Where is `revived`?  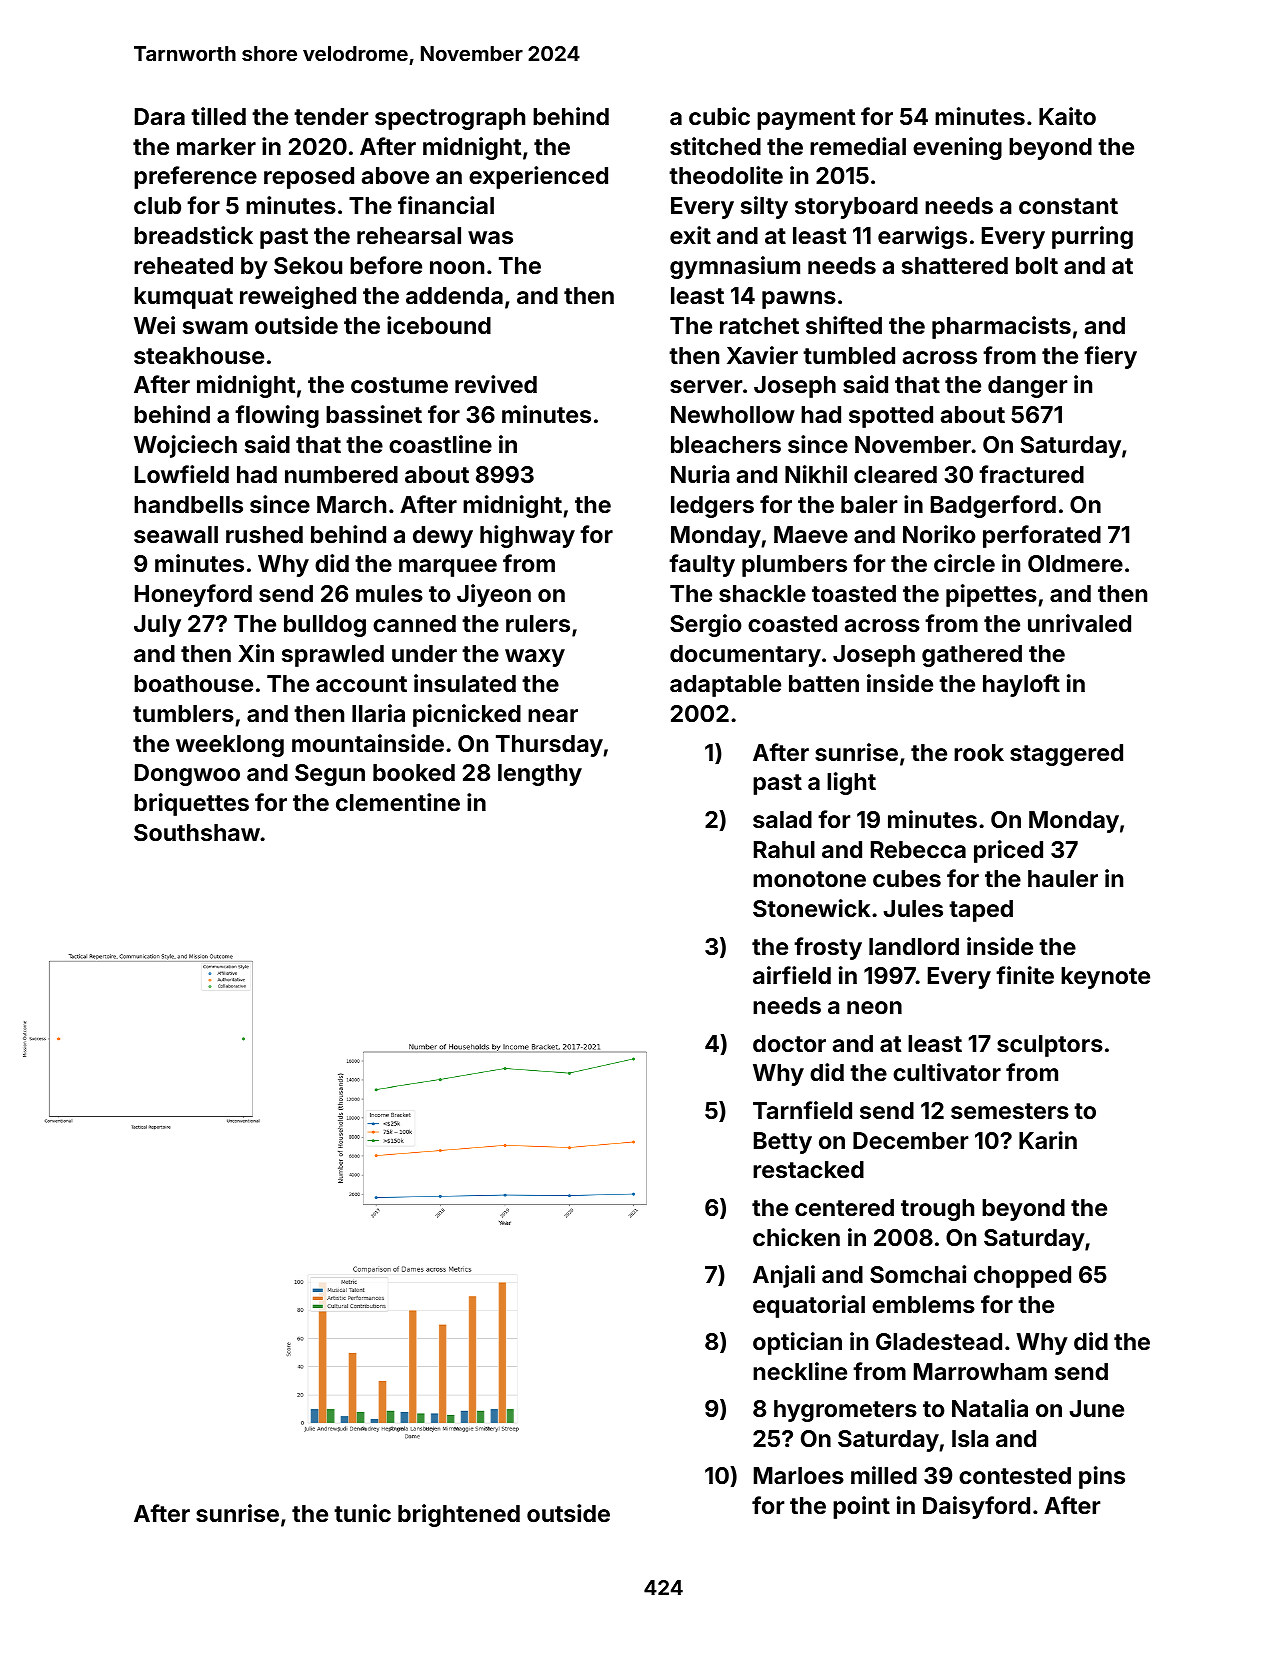 revived is located at coordinates (496, 384).
